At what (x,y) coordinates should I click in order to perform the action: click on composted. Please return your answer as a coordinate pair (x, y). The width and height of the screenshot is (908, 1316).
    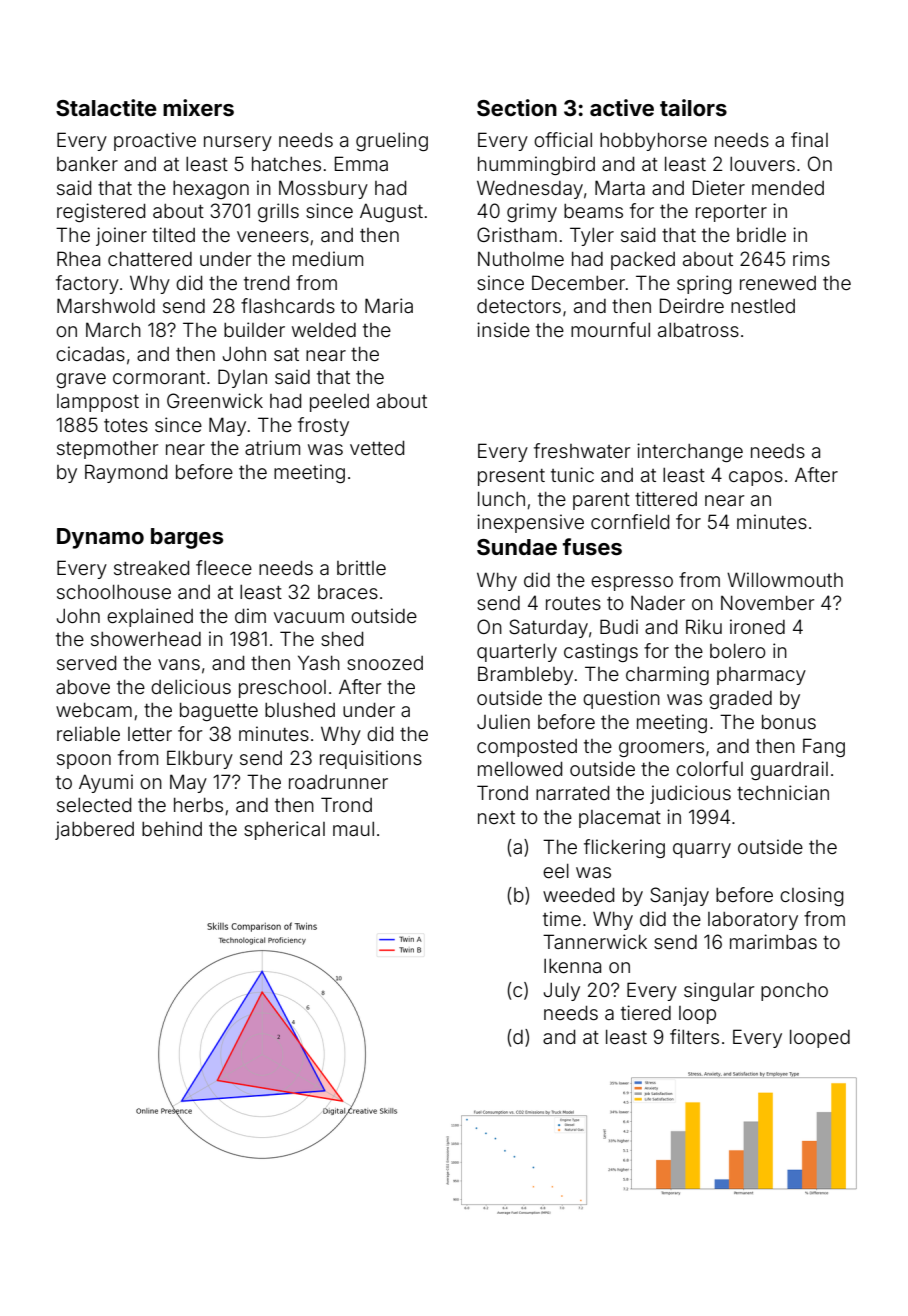
    Looking at the image, I should click on (527, 748).
